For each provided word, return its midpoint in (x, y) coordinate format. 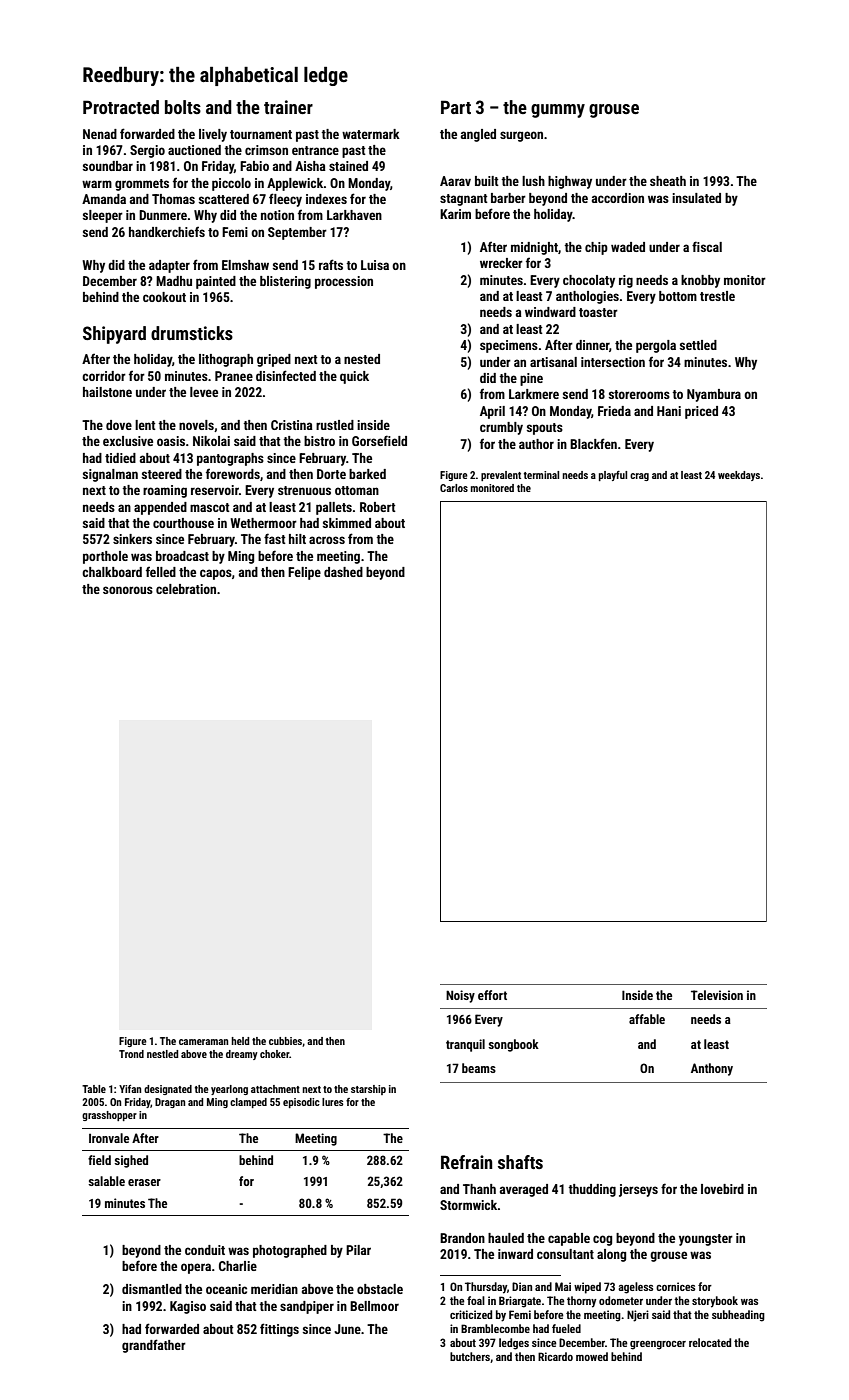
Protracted (121, 107)
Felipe (304, 573)
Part (456, 107)
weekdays (739, 476)
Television (717, 995)
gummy (558, 111)
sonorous (128, 590)
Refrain (466, 1162)
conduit (205, 1250)
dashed (343, 572)
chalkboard (112, 572)
